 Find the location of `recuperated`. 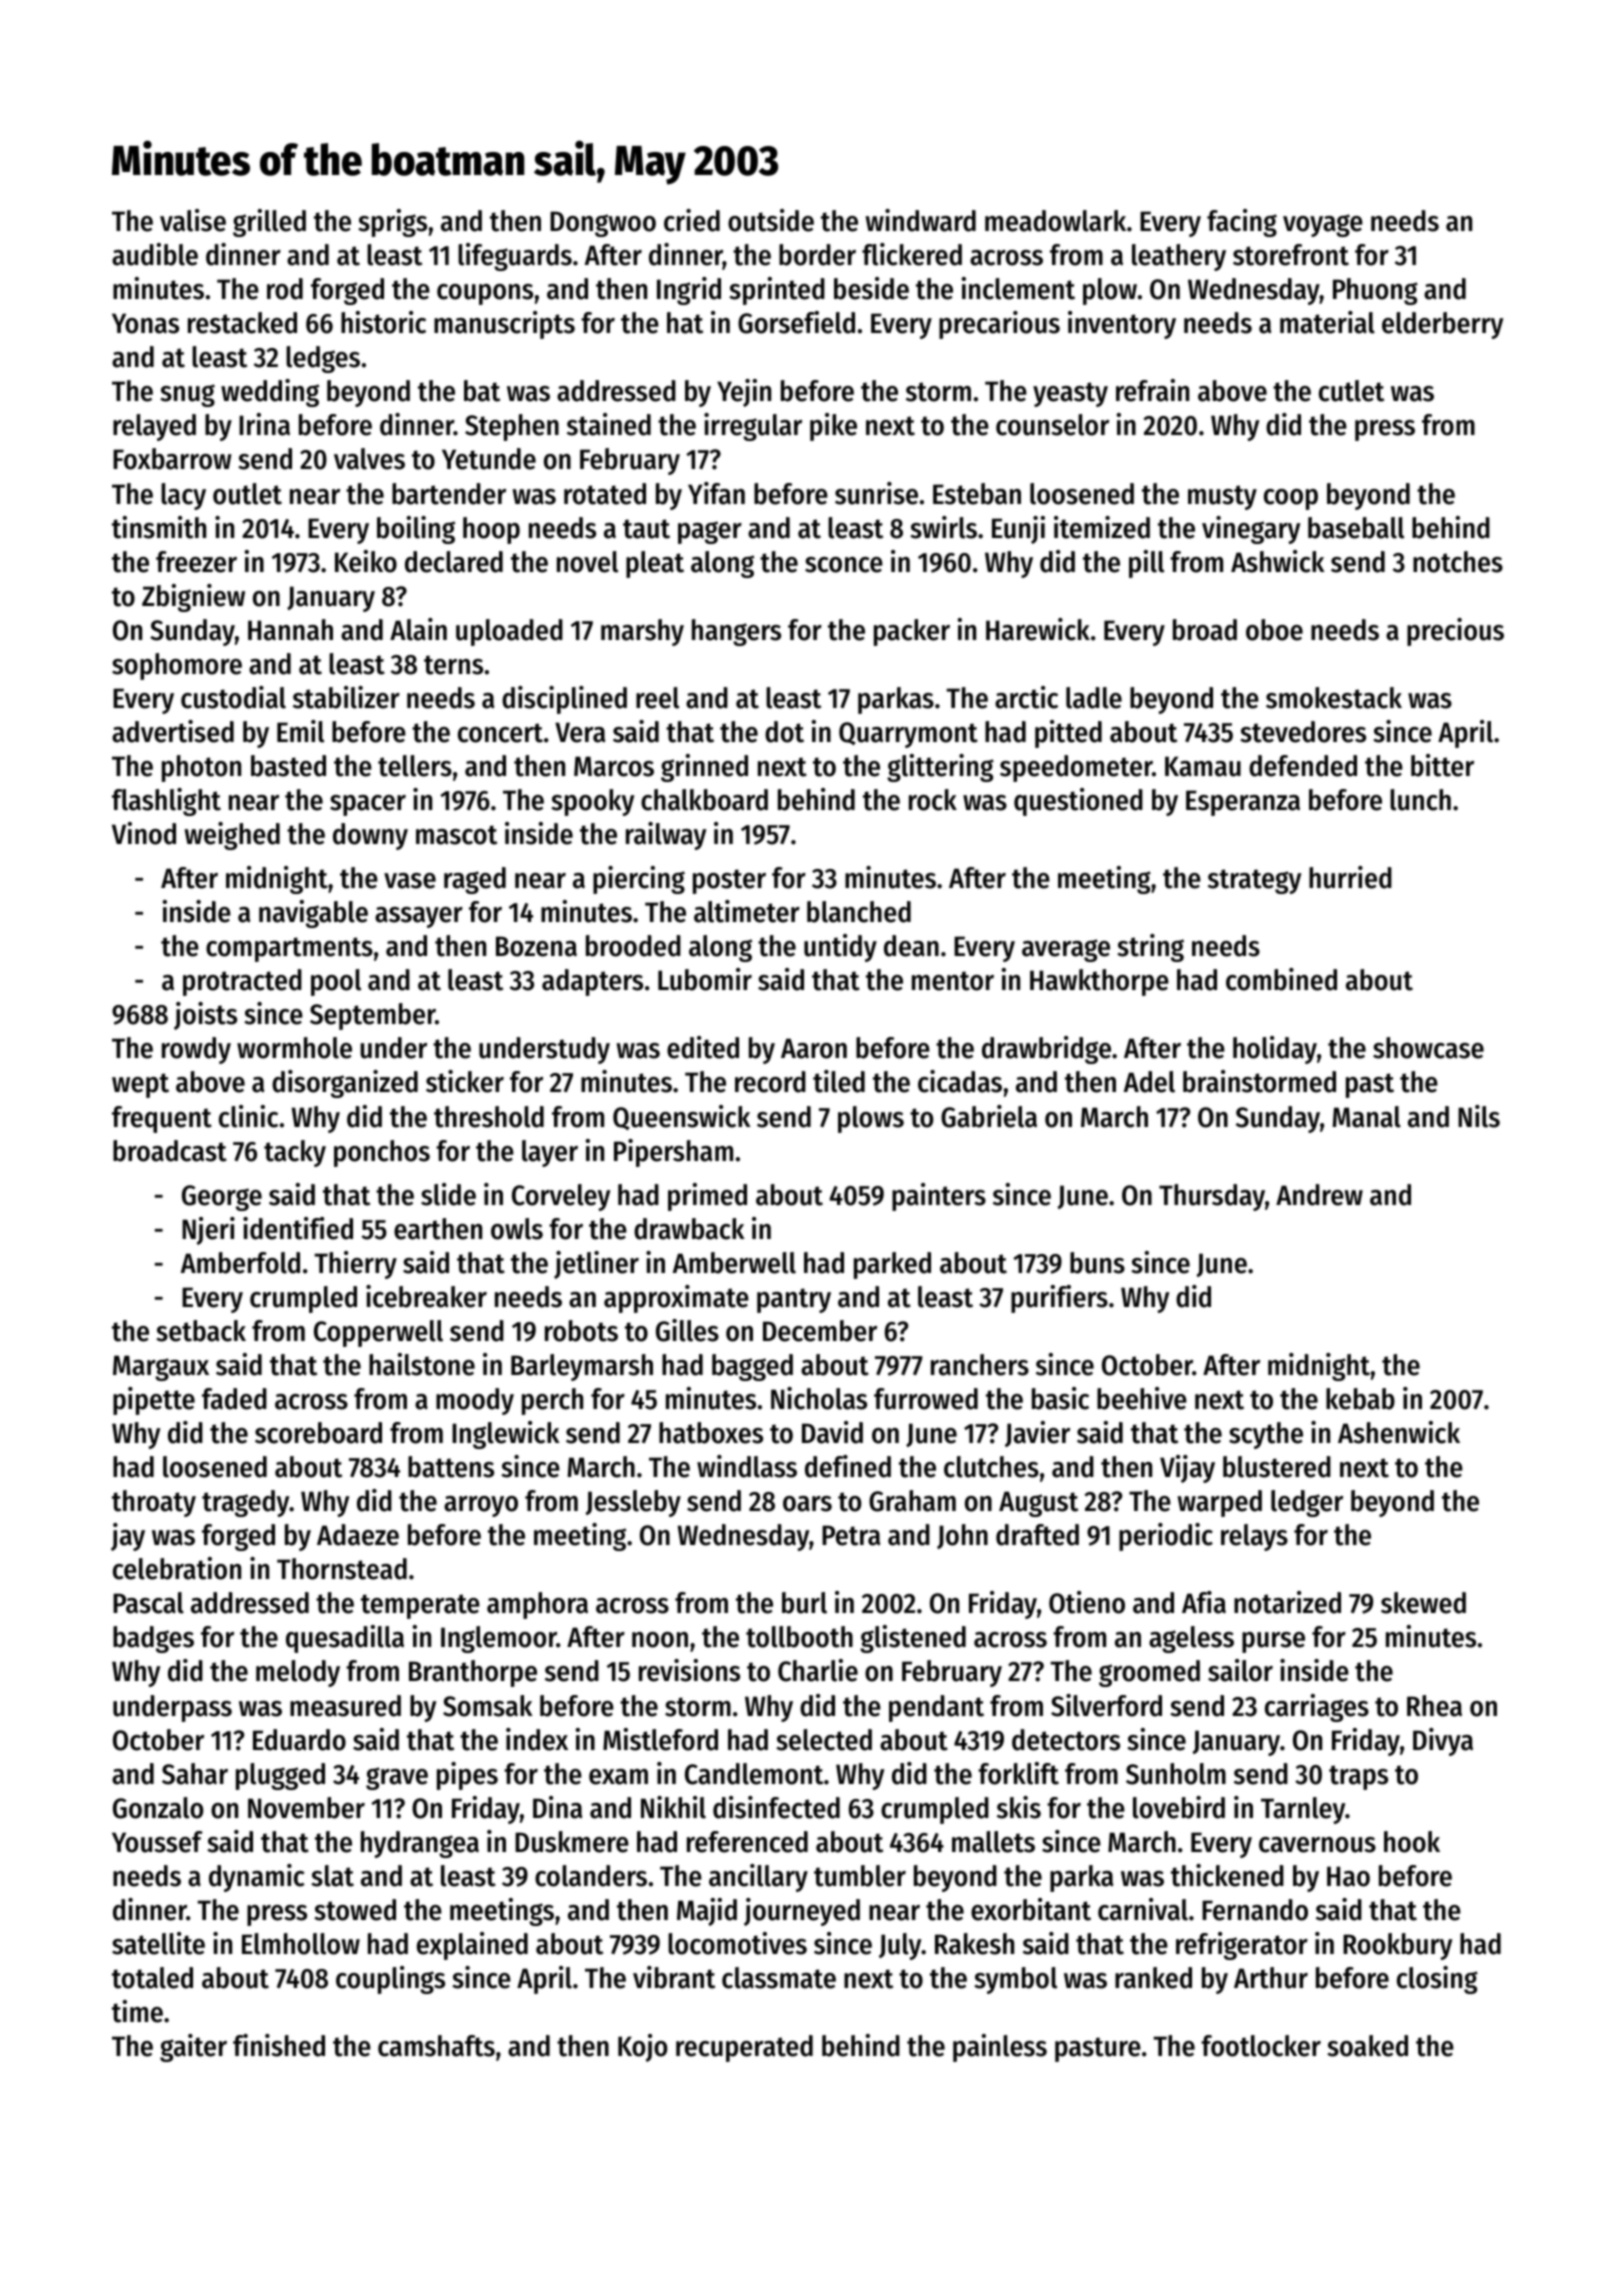

recuperated is located at coordinates (744, 2048).
